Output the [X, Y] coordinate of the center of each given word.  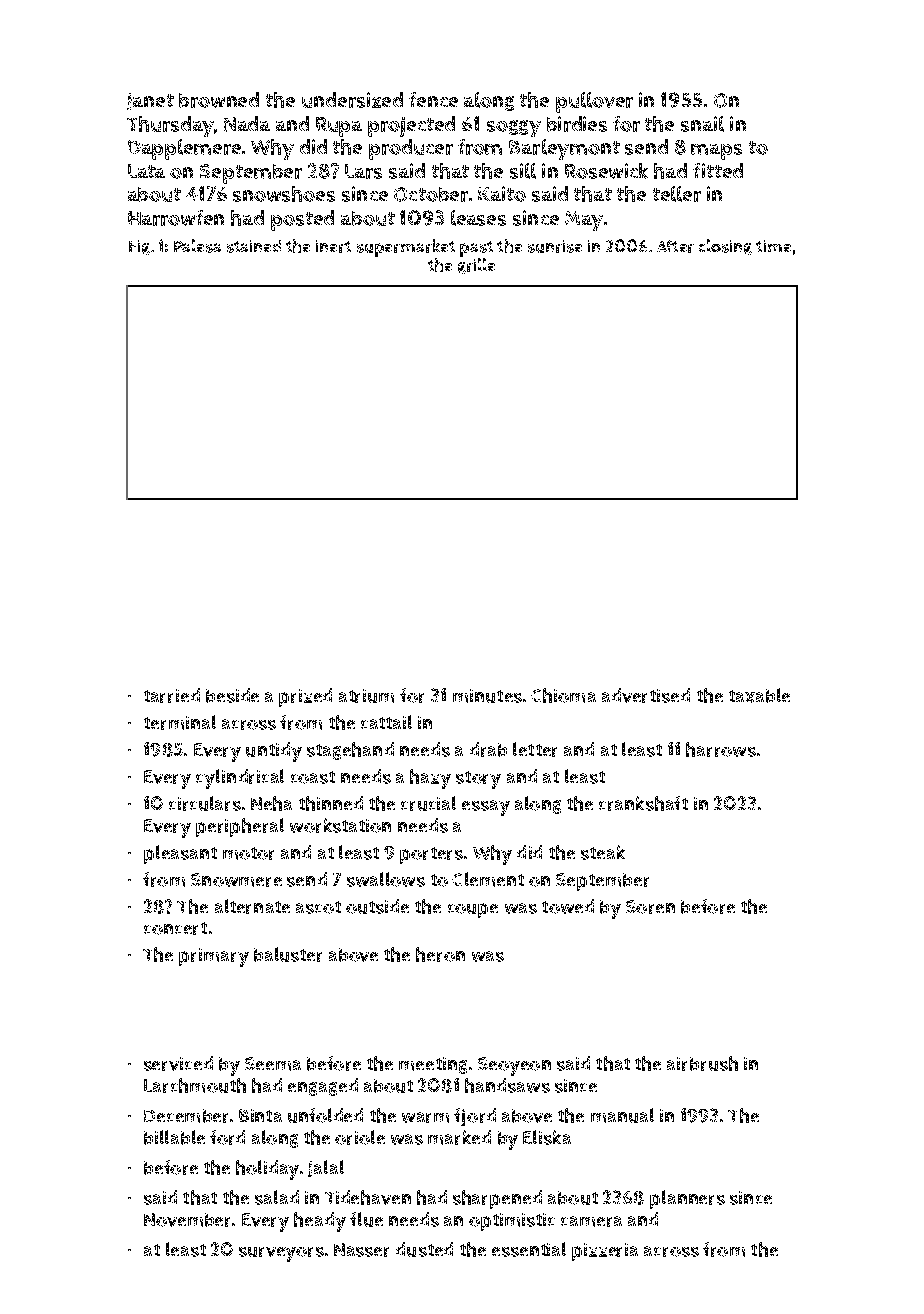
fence [433, 99]
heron [440, 954]
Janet [150, 101]
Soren [650, 907]
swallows [386, 879]
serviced [178, 1063]
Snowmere [236, 880]
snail [702, 124]
